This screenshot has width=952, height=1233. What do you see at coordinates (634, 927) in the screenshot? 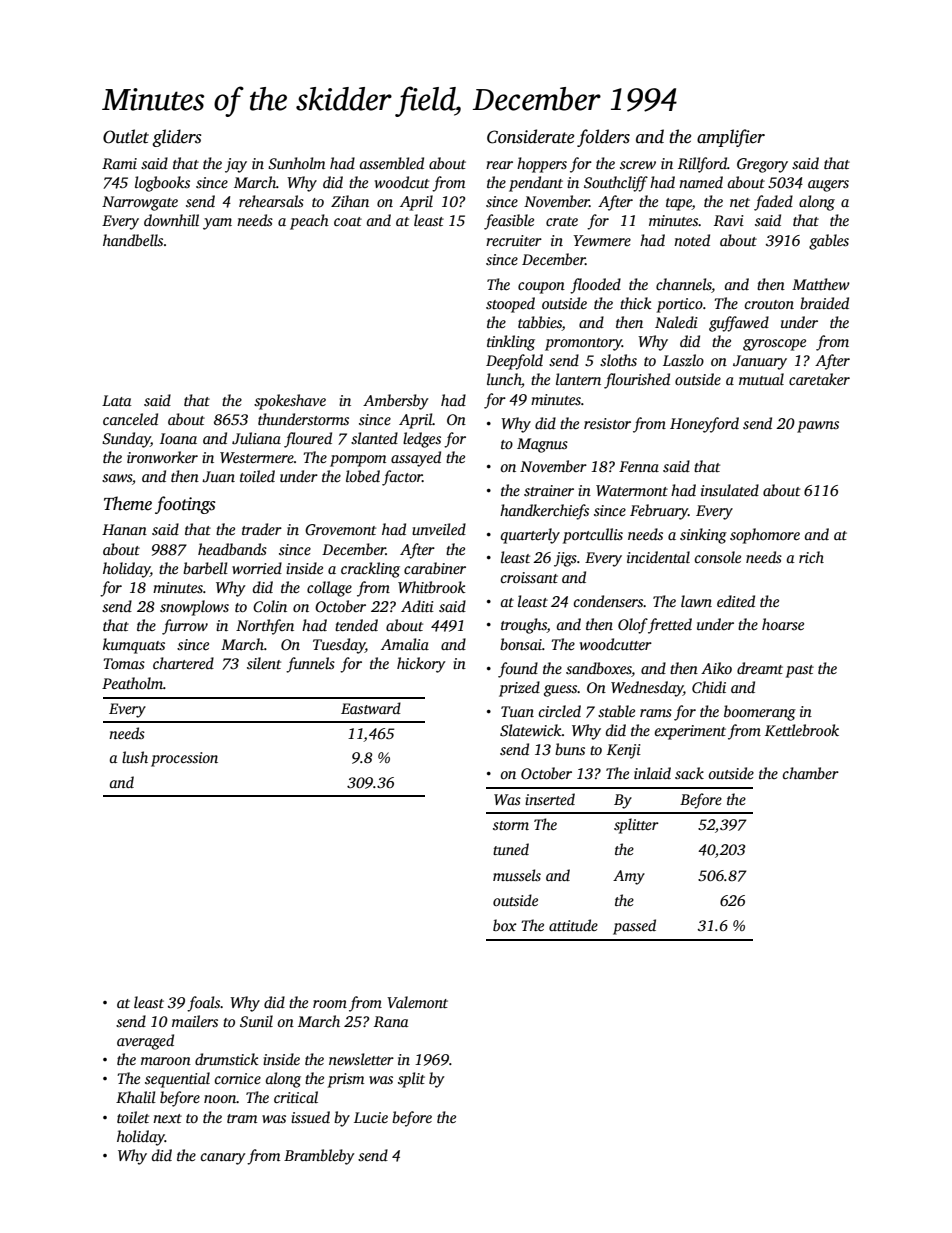
I see `passed` at bounding box center [634, 927].
